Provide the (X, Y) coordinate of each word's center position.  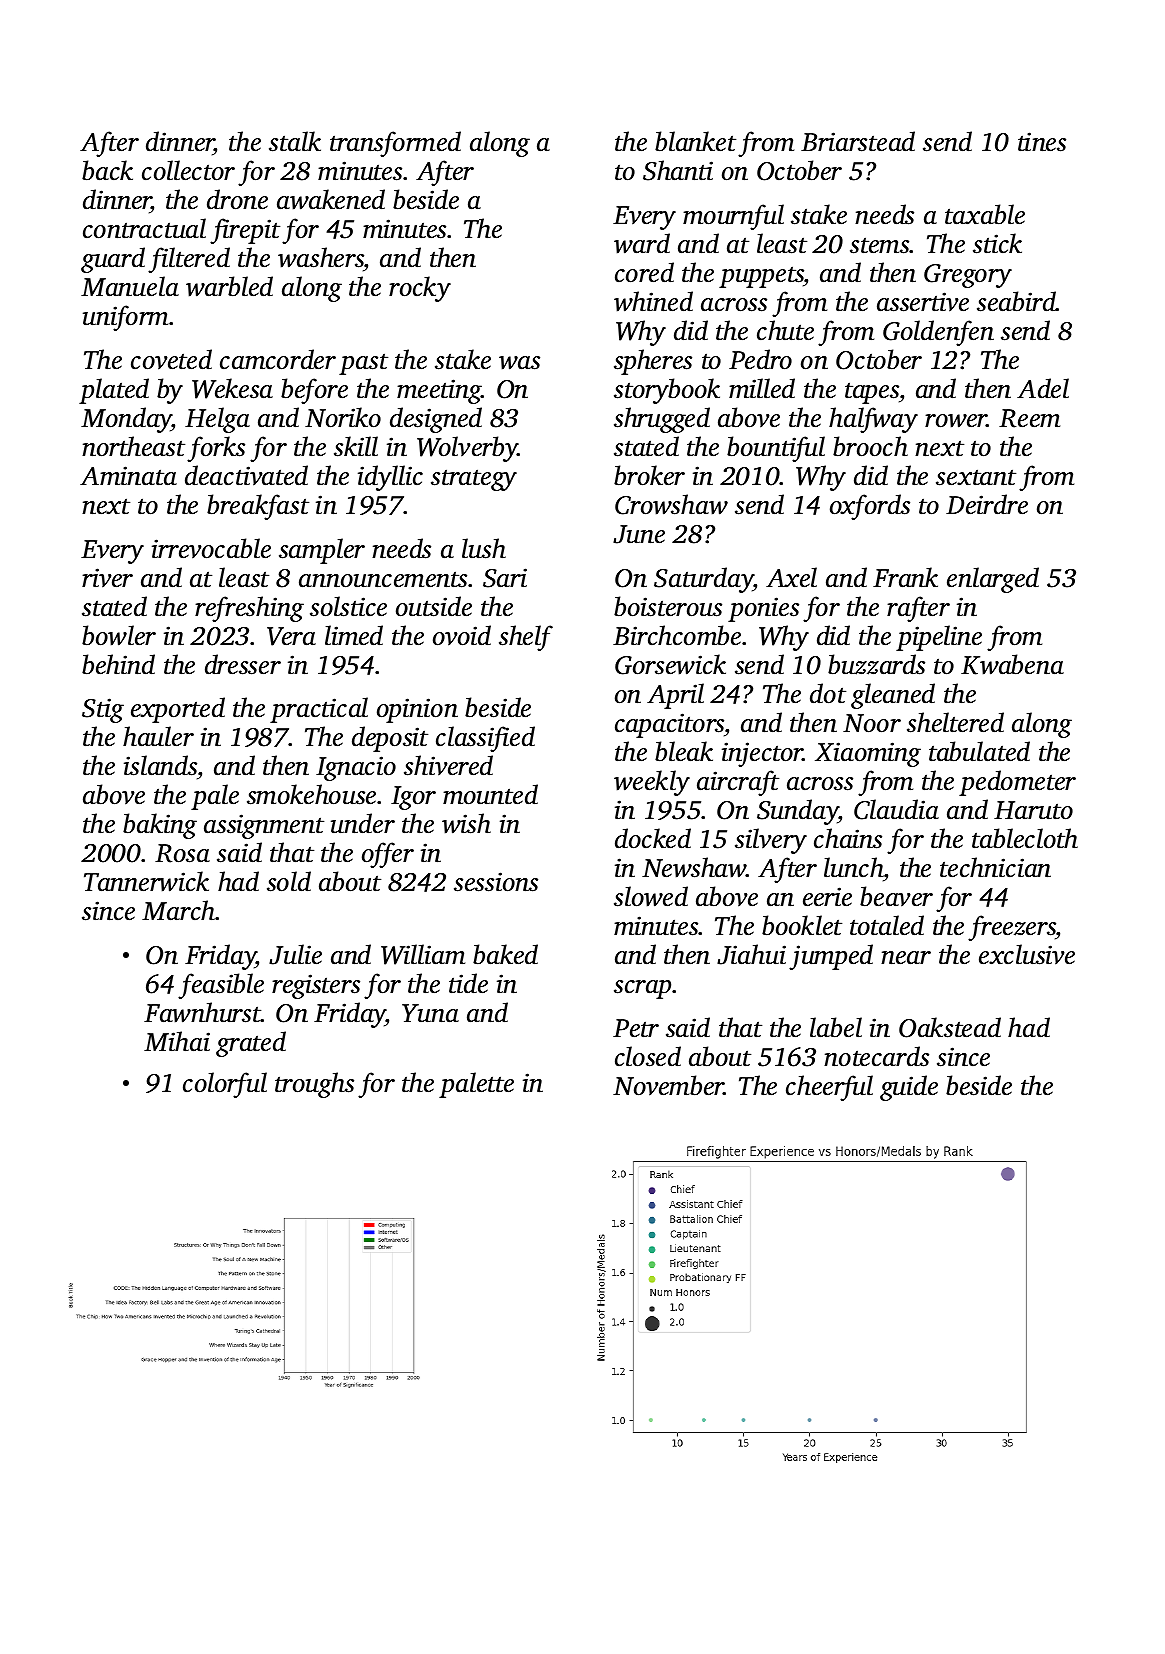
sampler (322, 551)
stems (880, 245)
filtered (189, 260)
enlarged (993, 580)
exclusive (1027, 954)
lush (484, 548)
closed (648, 1056)
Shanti (678, 170)
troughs (314, 1085)
